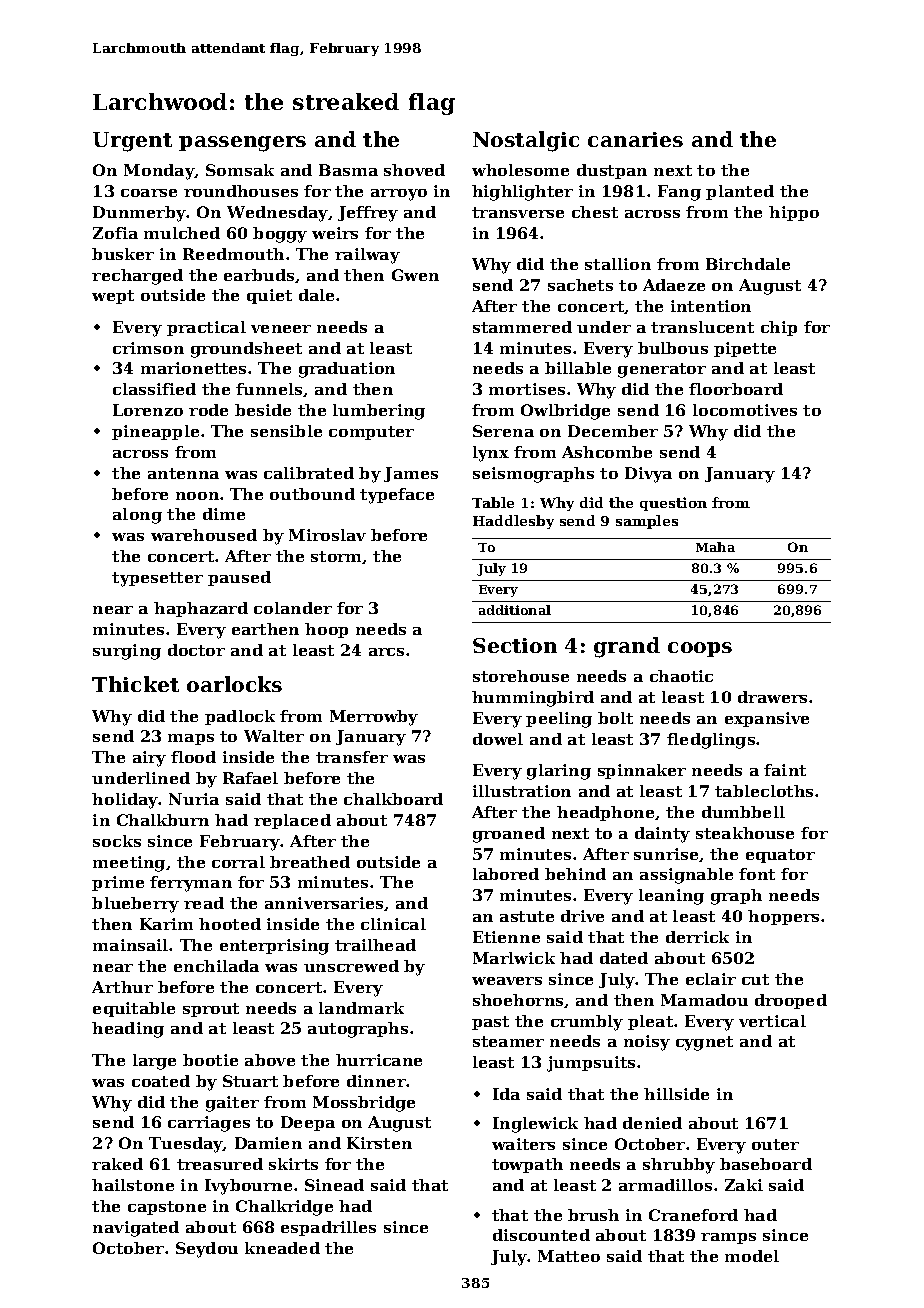 This page has height=1308, width=924. I want to click on faint, so click(785, 770).
